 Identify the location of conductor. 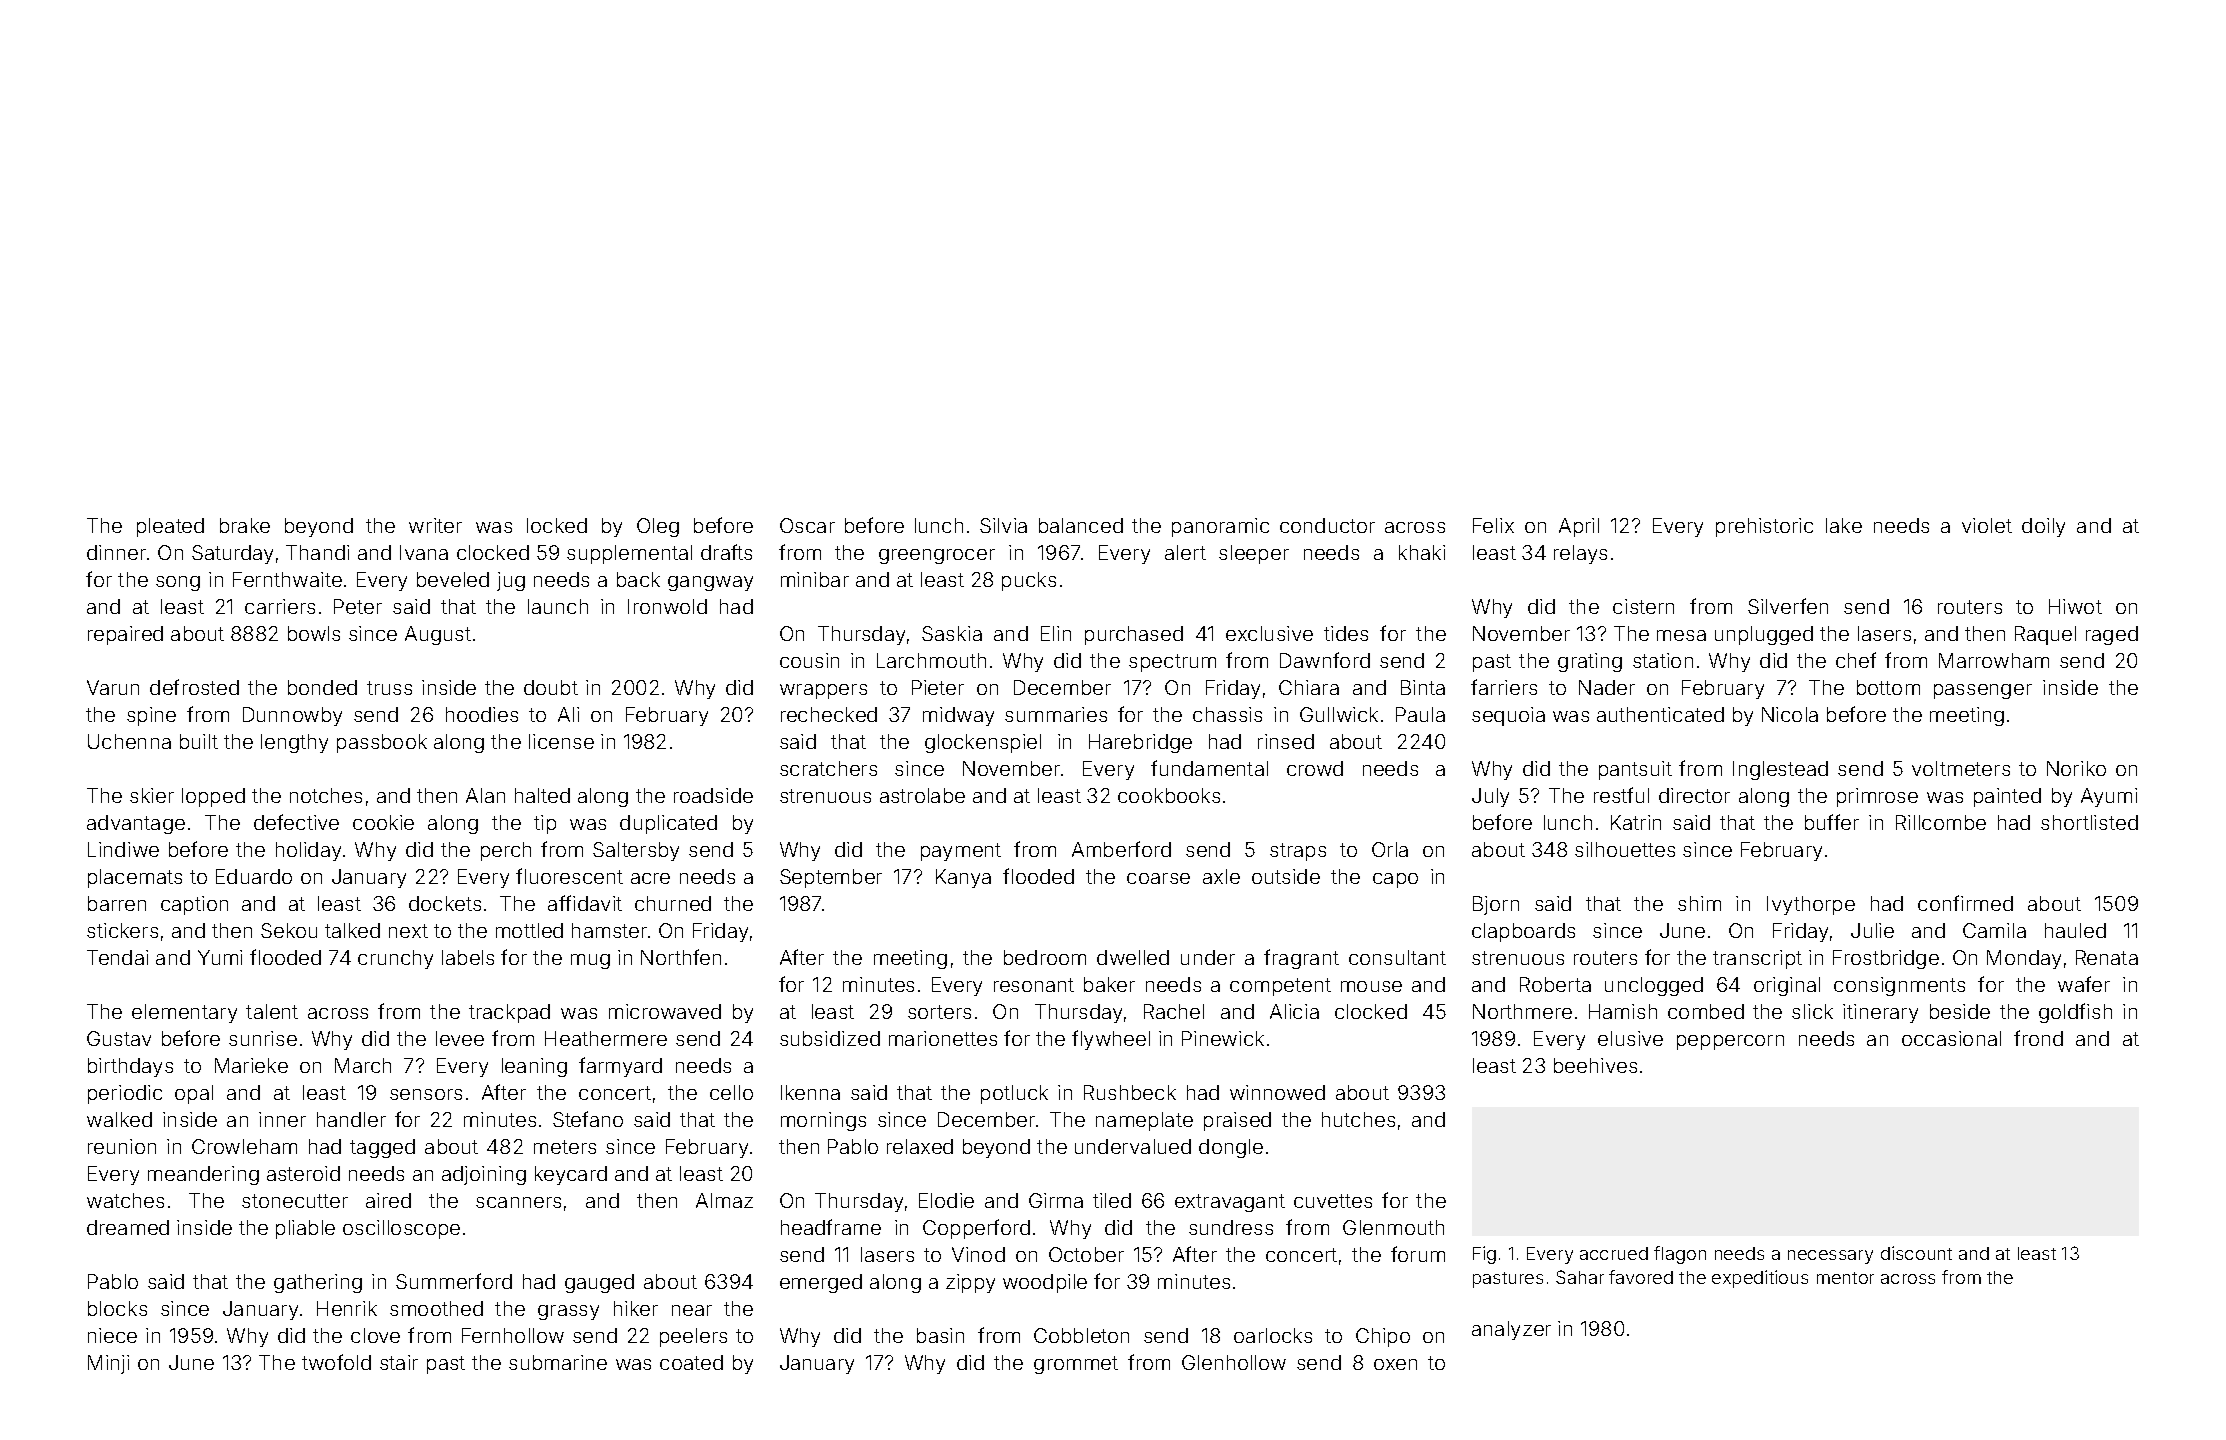
(1327, 525).
